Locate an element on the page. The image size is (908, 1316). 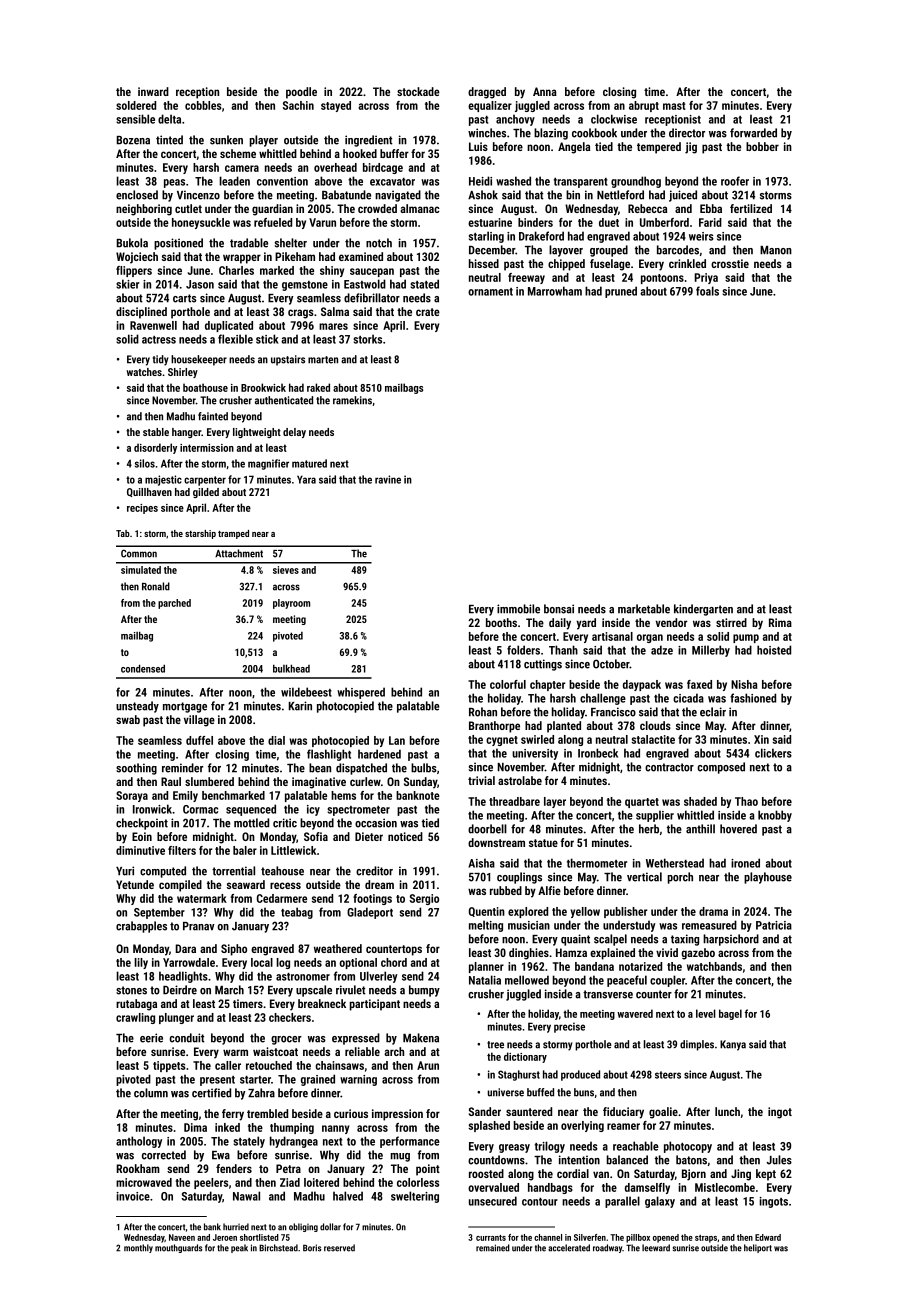
Jules is located at coordinates (779, 1160).
